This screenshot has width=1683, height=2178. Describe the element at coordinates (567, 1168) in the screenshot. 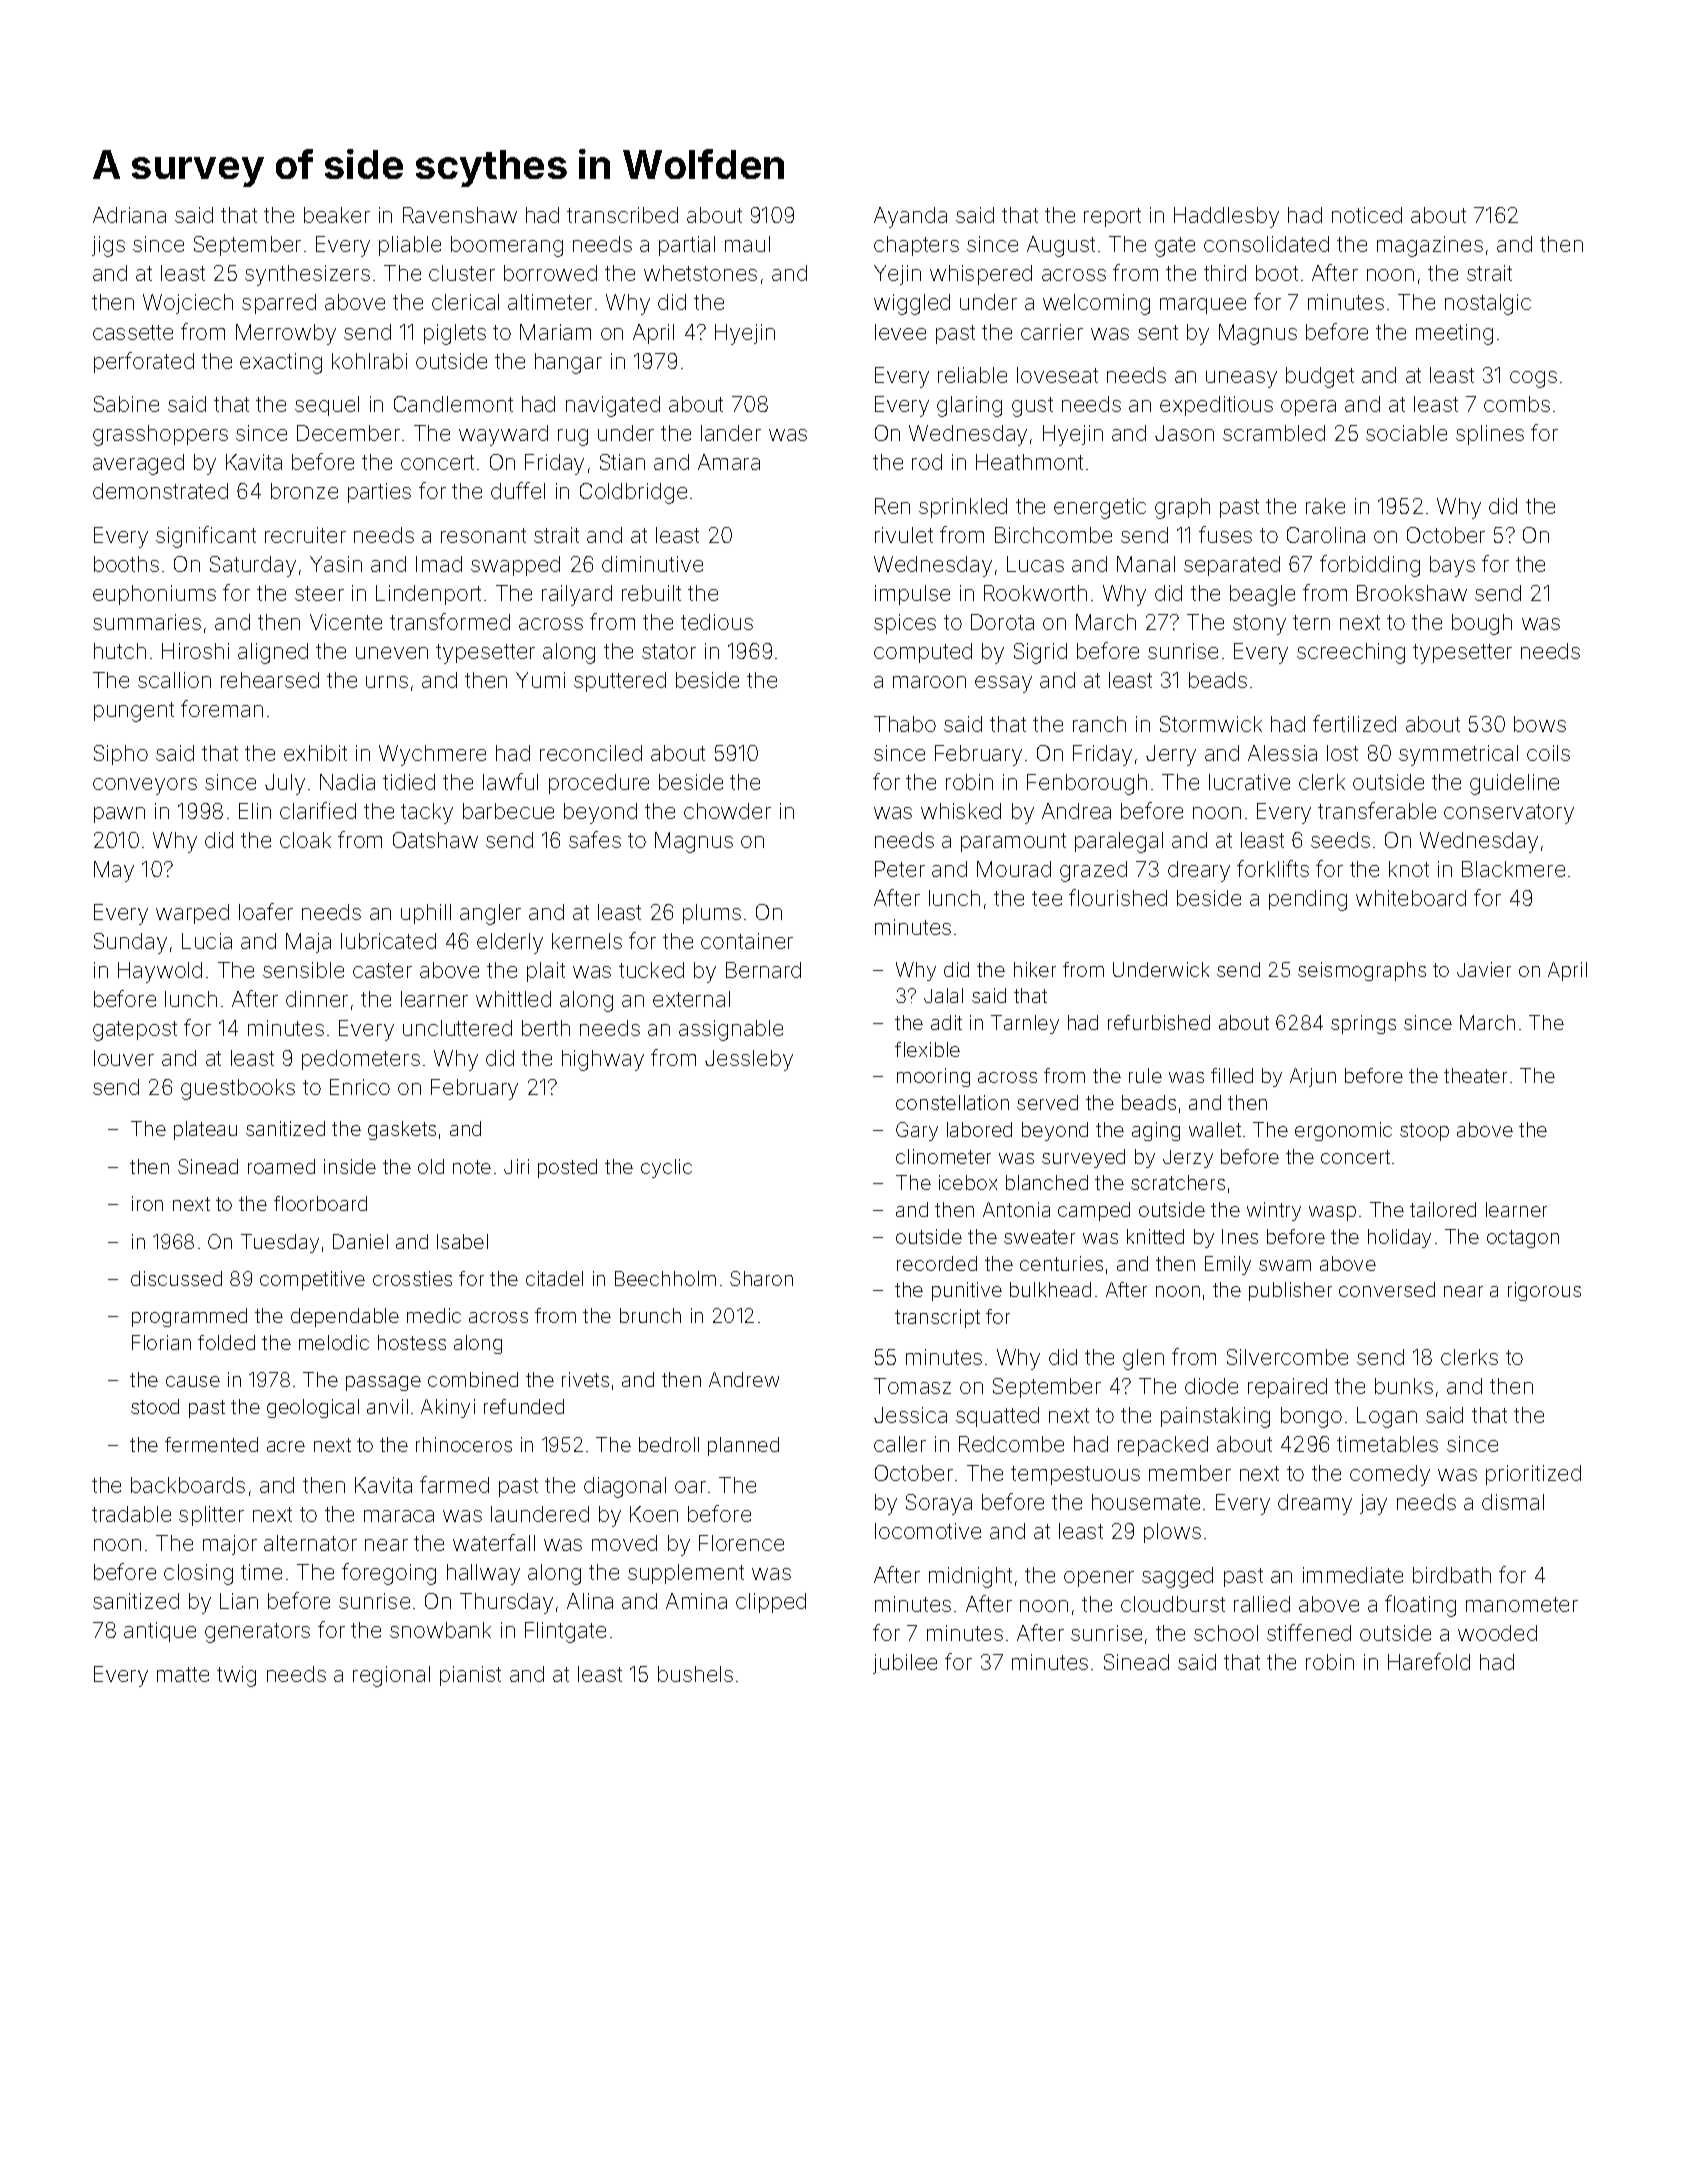

I see `posted` at that location.
